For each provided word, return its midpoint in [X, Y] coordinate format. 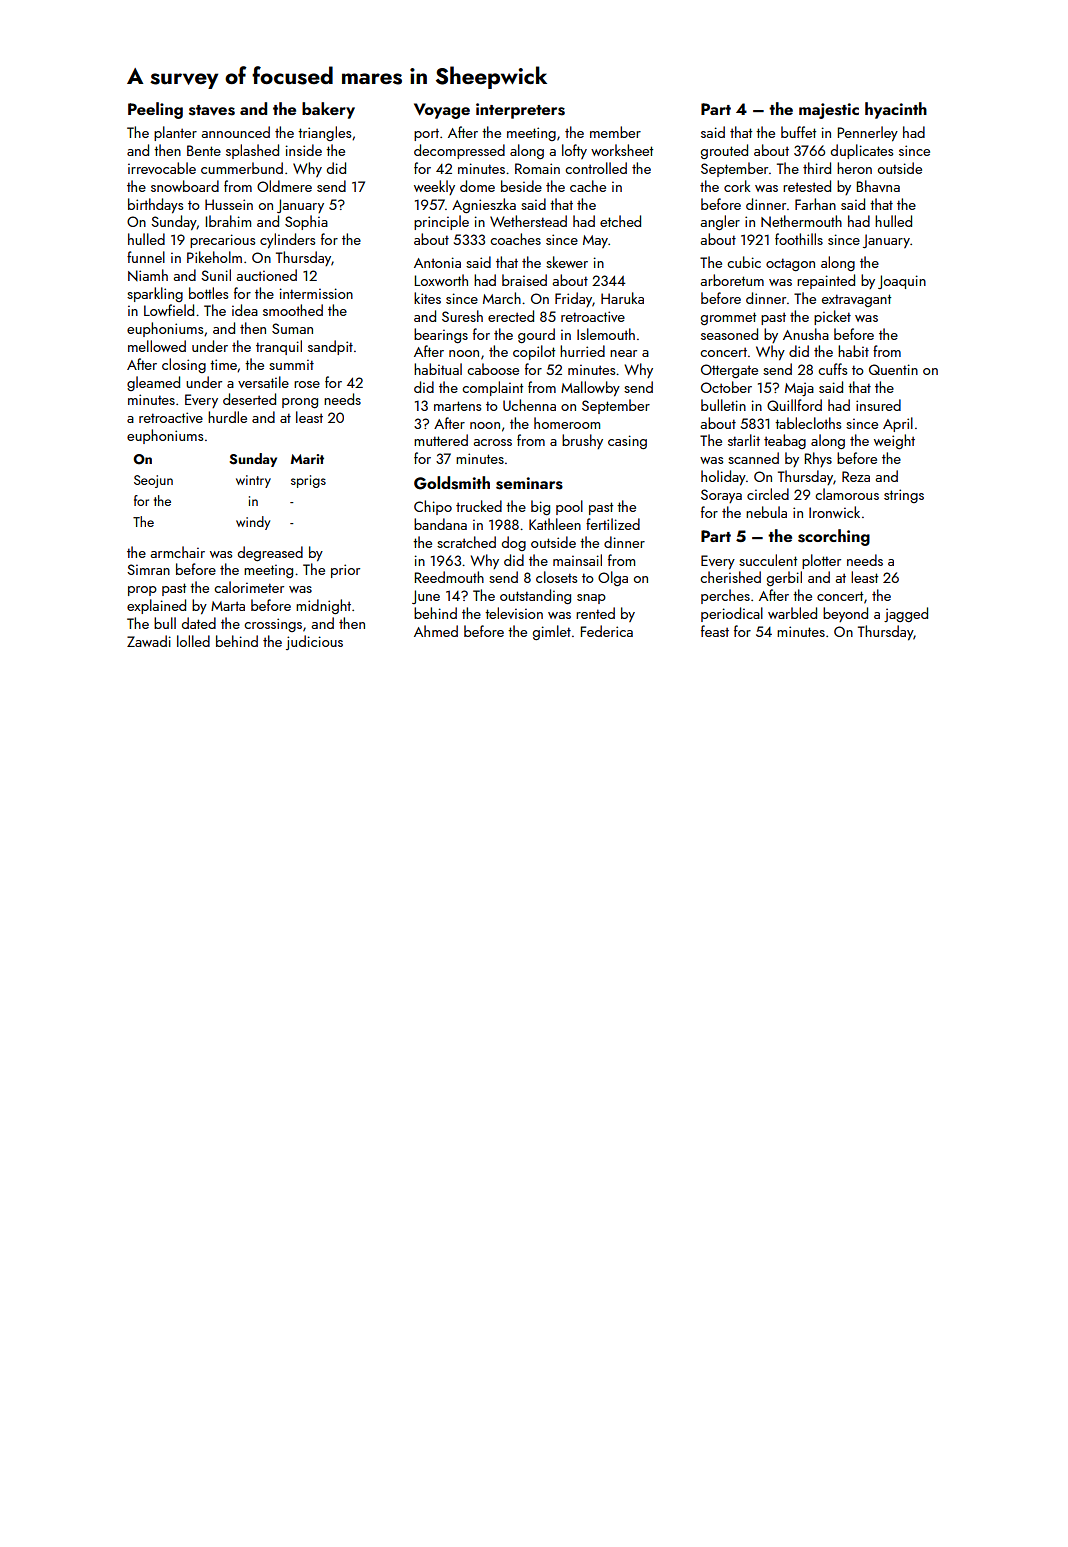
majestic [829, 111]
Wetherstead [528, 221]
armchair [178, 552]
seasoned [729, 334]
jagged [906, 614]
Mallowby [590, 388]
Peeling [155, 110]
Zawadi [149, 641]
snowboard [185, 186]
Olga [613, 578]
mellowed [157, 346]
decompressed [459, 151]
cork [737, 186]
